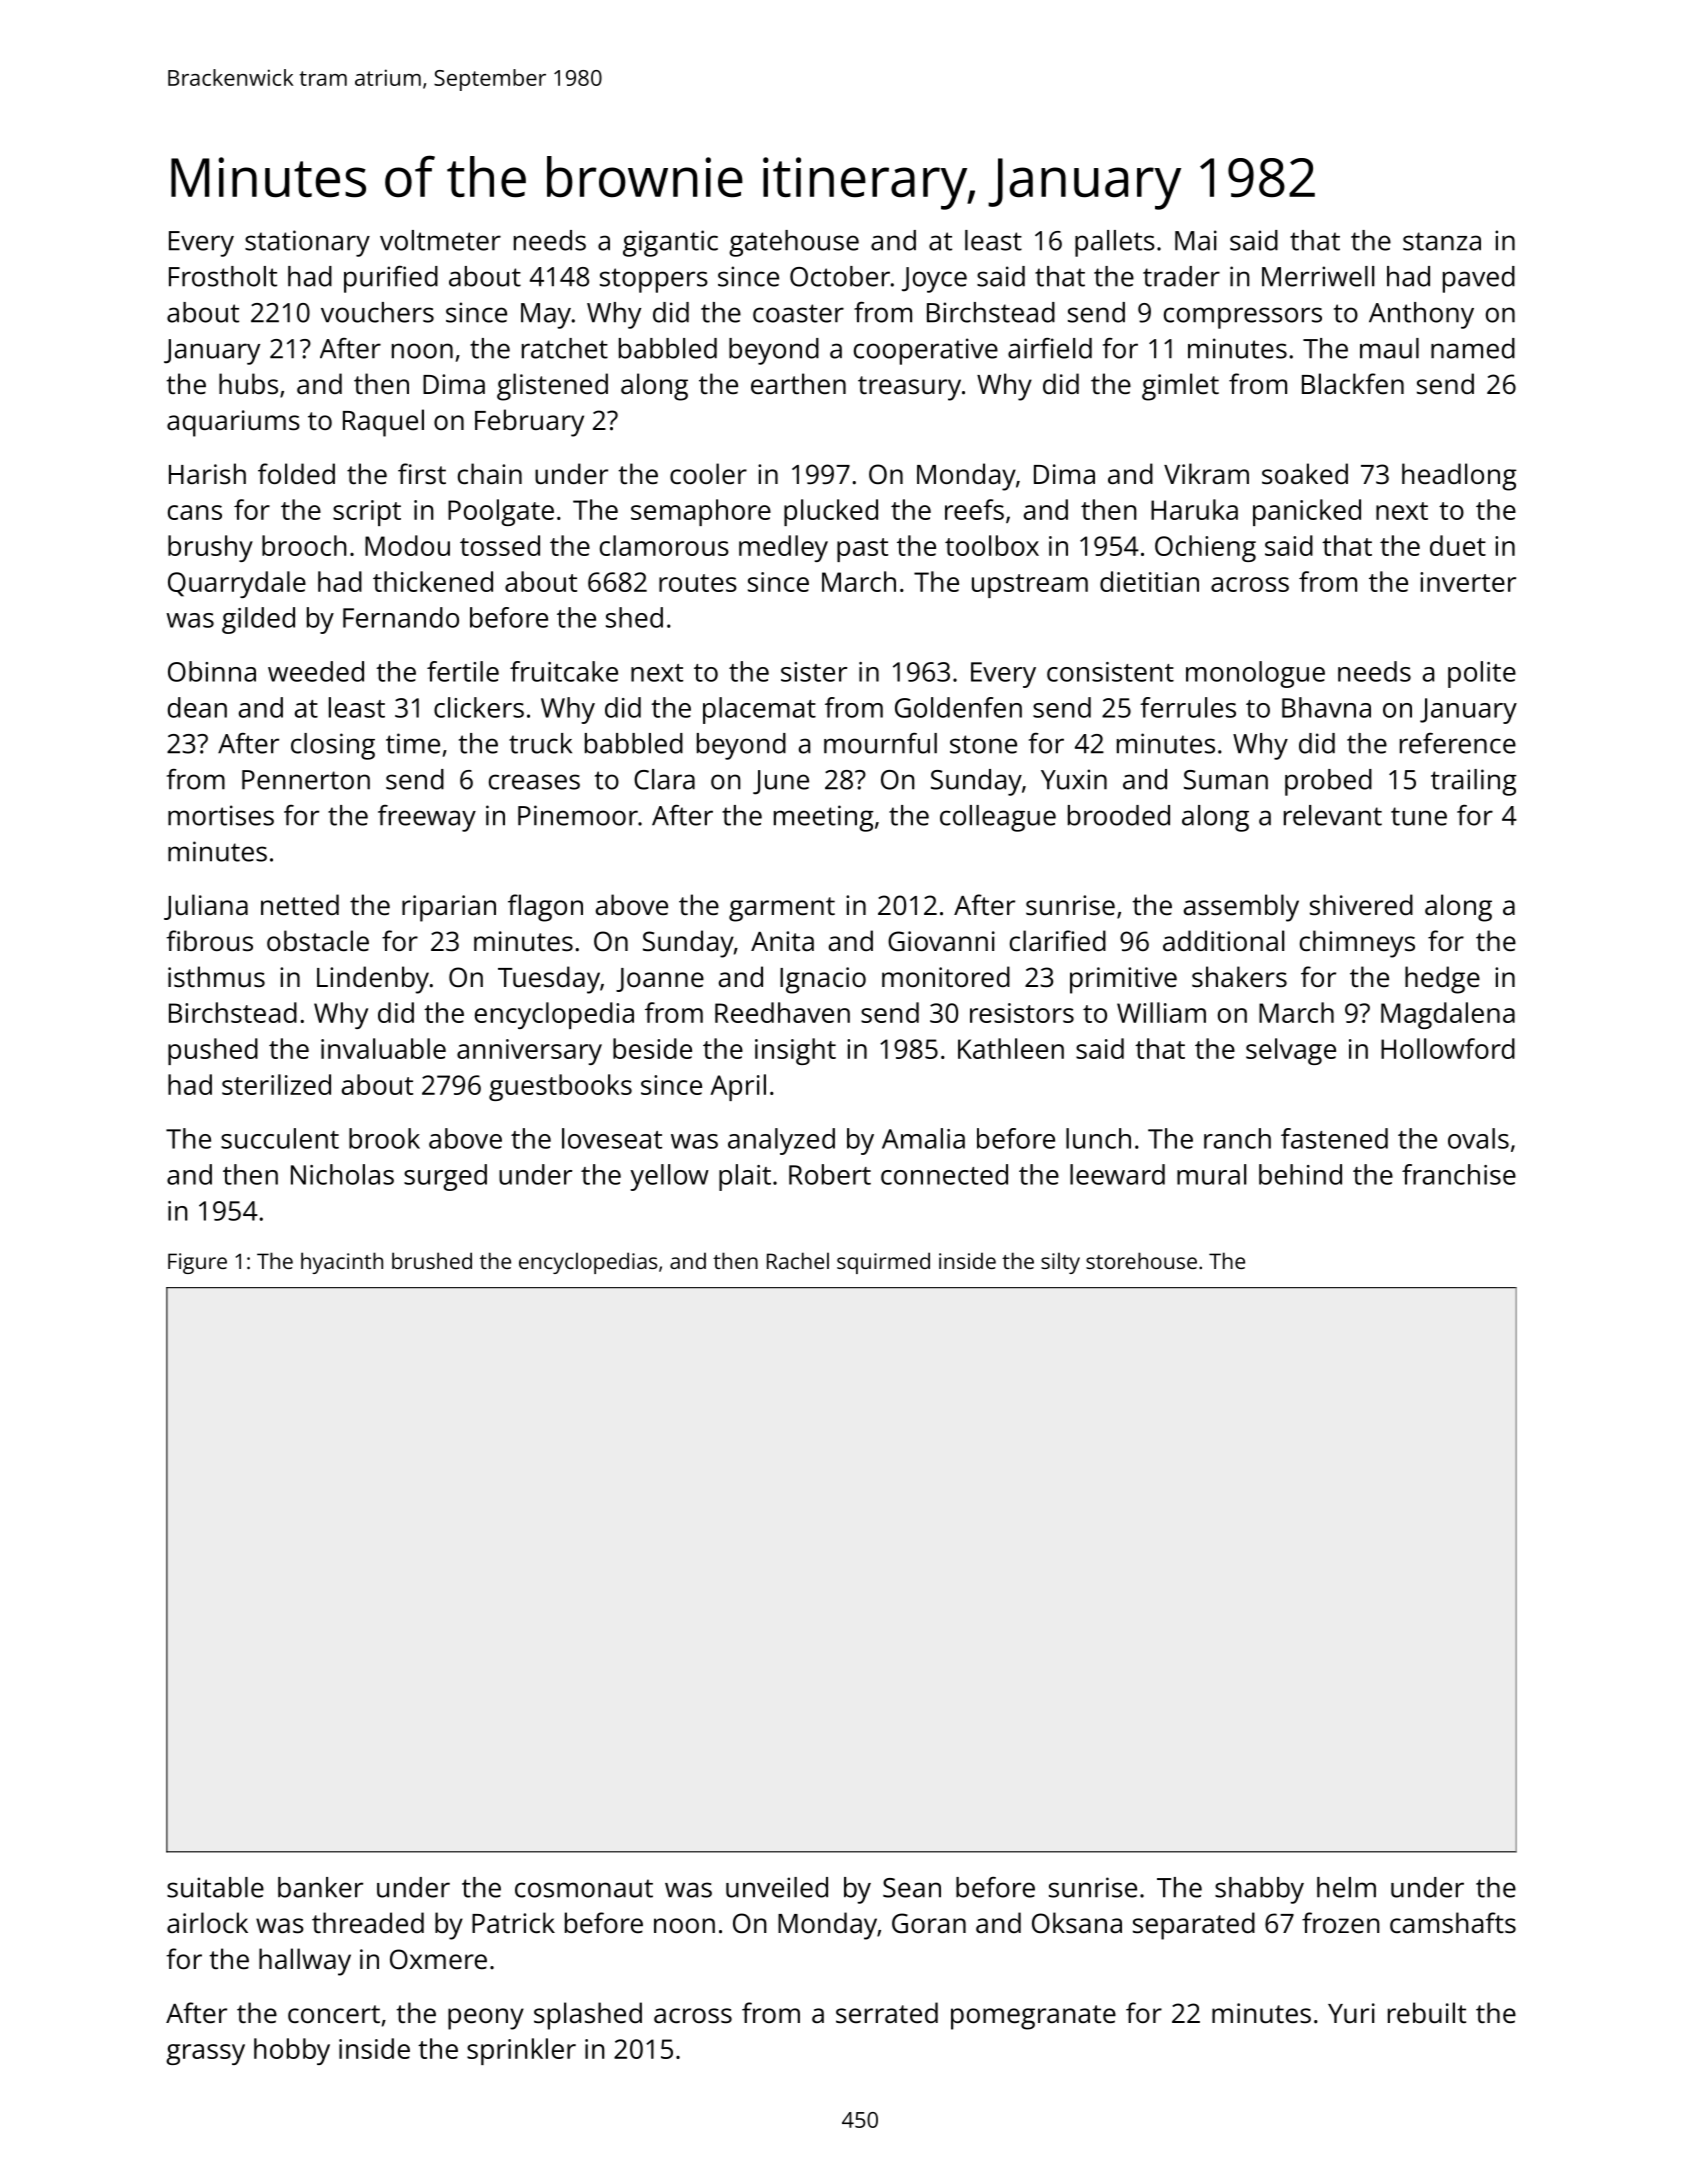 This page has height=2178, width=1683. Describe the element at coordinates (320, 1887) in the page. I see `banker` at that location.
